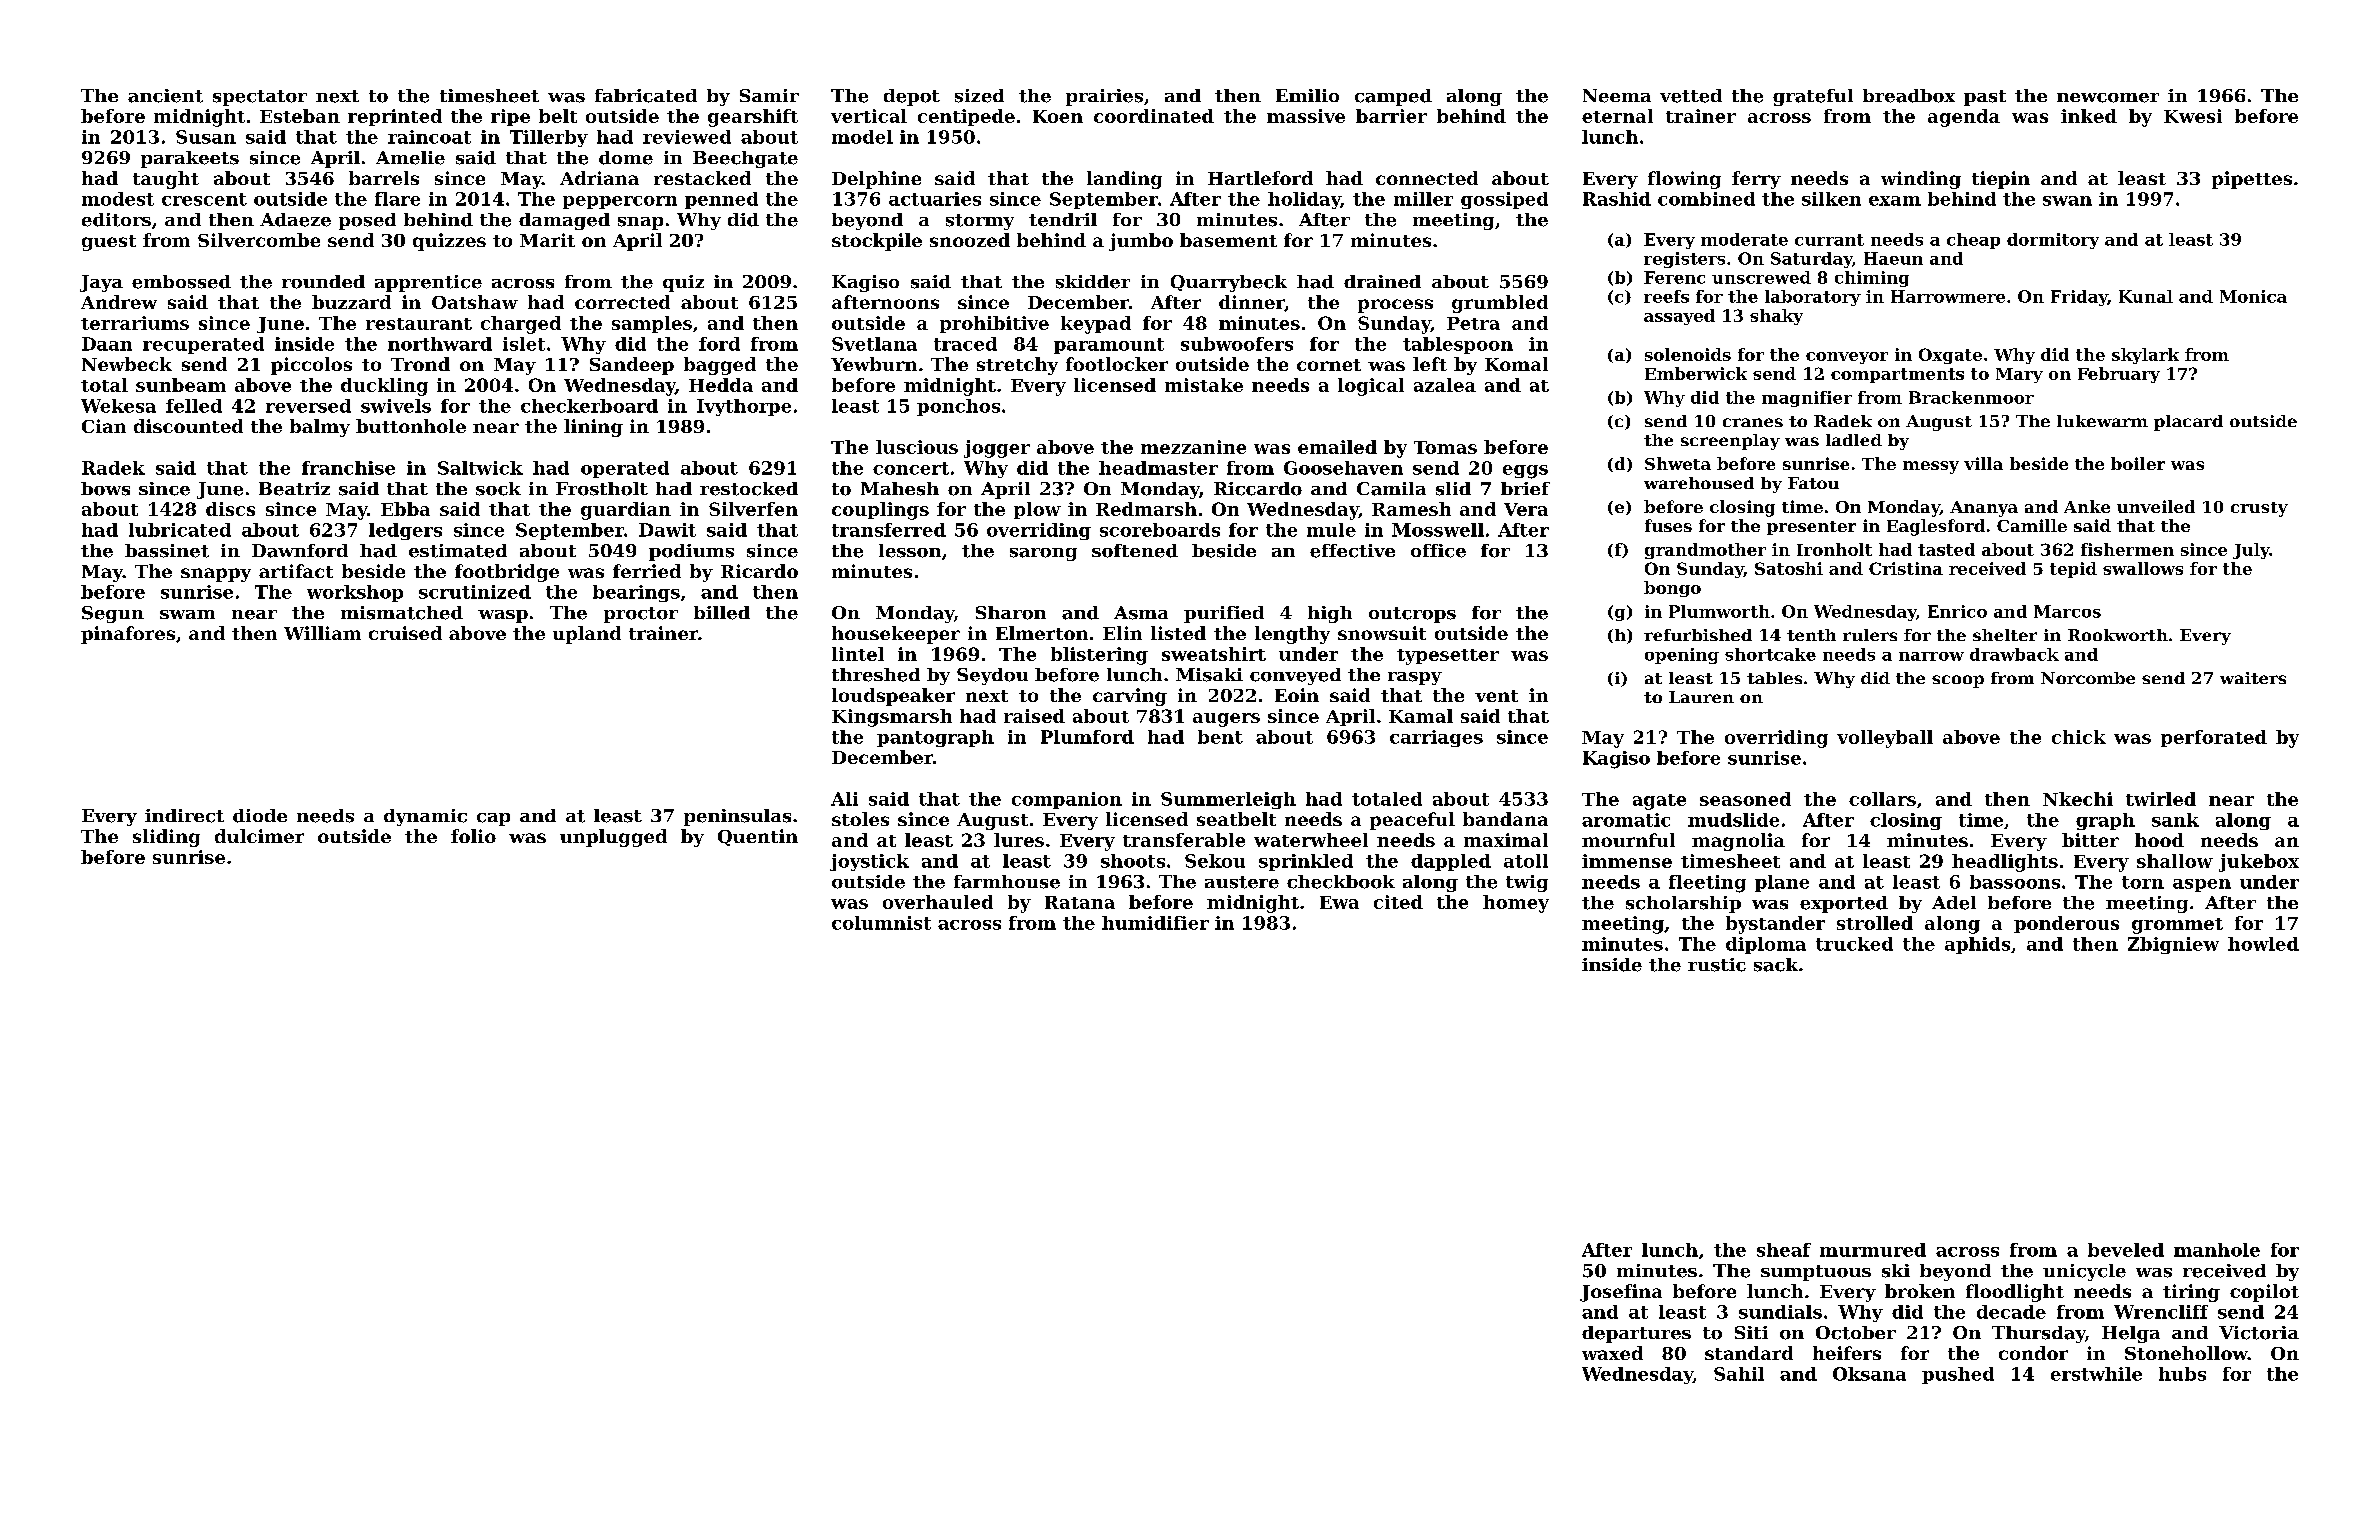 This screenshot has height=1540, width=2380. I want to click on placard, so click(2188, 423).
